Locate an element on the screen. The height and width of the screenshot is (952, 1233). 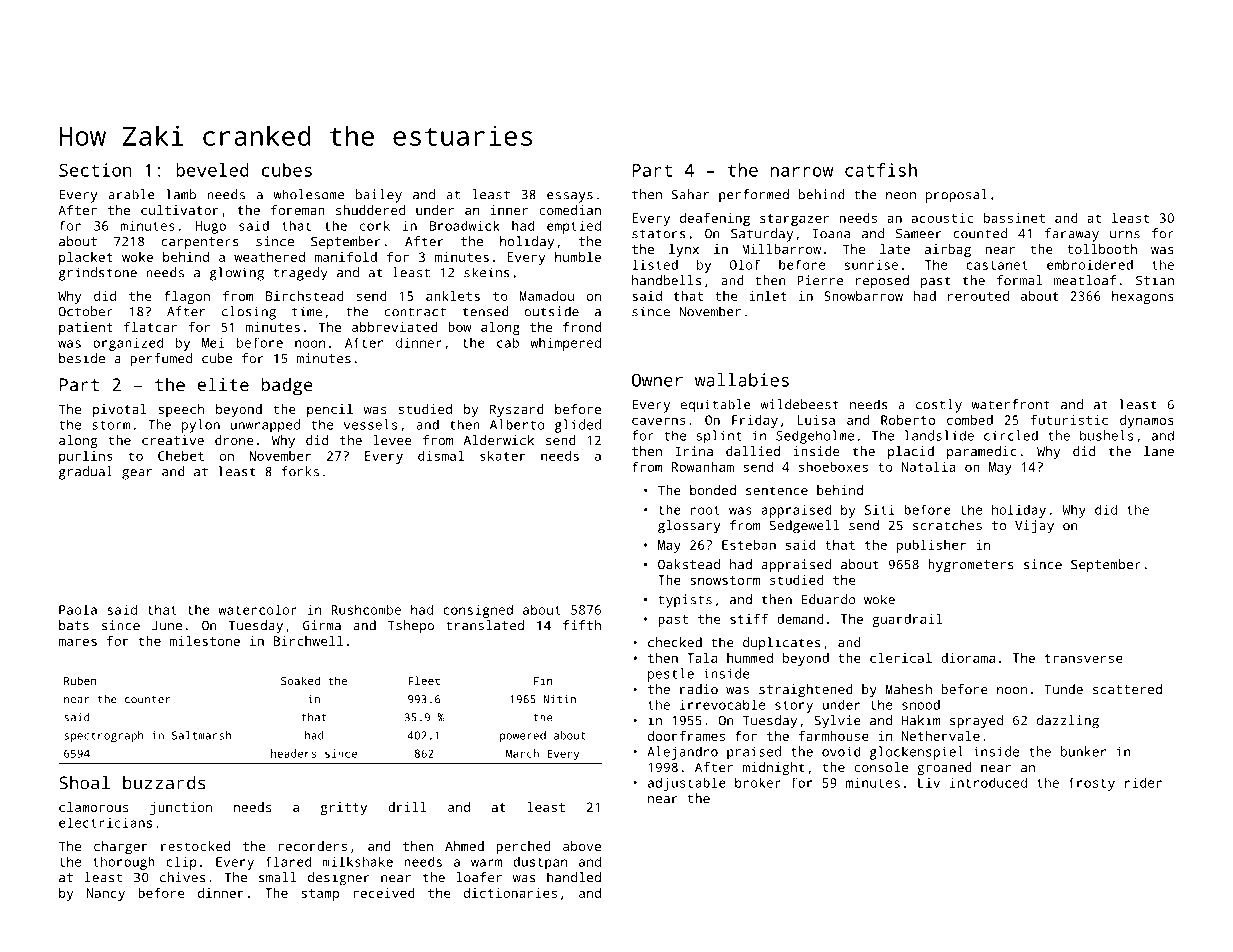
handled is located at coordinates (574, 877).
